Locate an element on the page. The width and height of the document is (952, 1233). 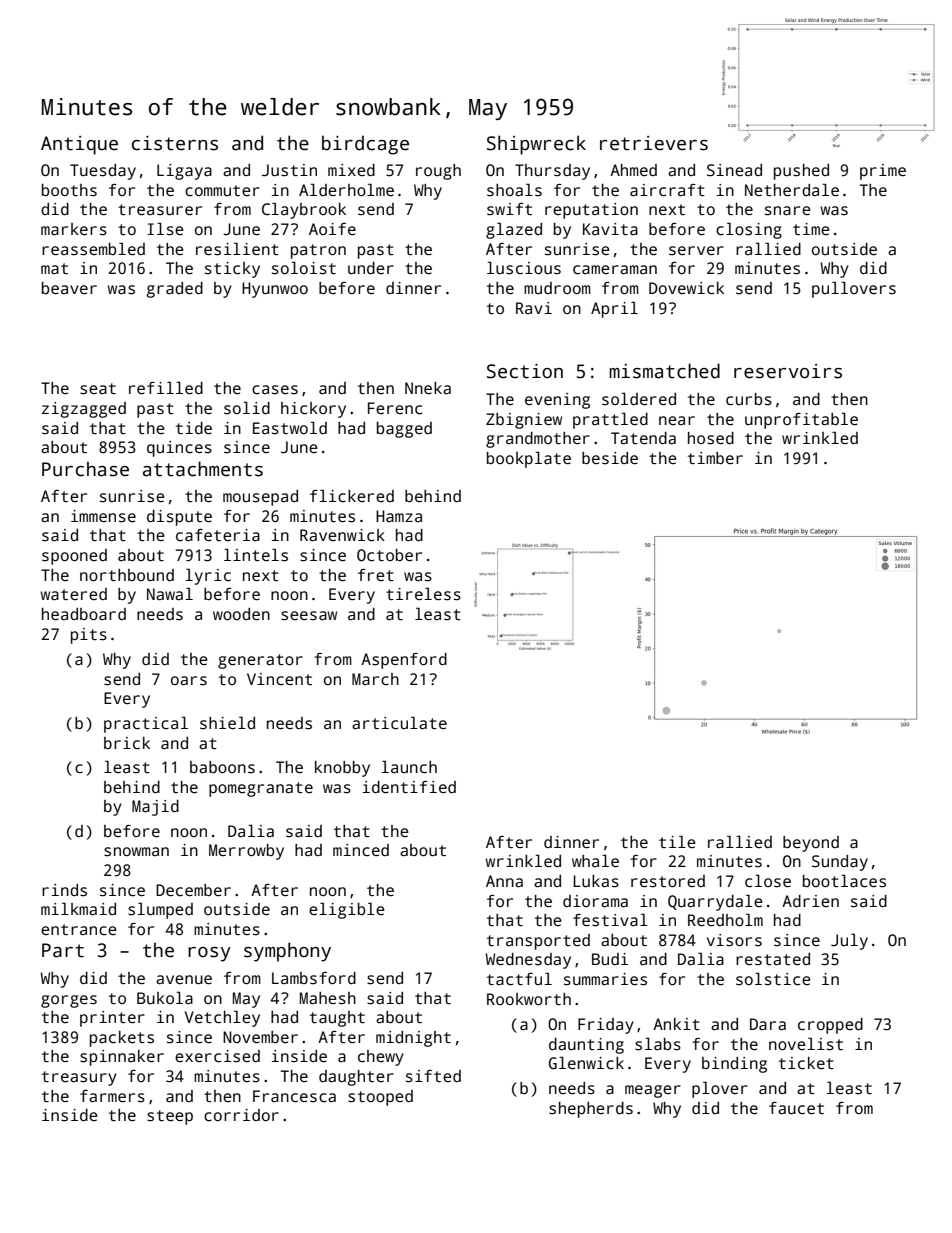
bagged is located at coordinates (404, 430).
